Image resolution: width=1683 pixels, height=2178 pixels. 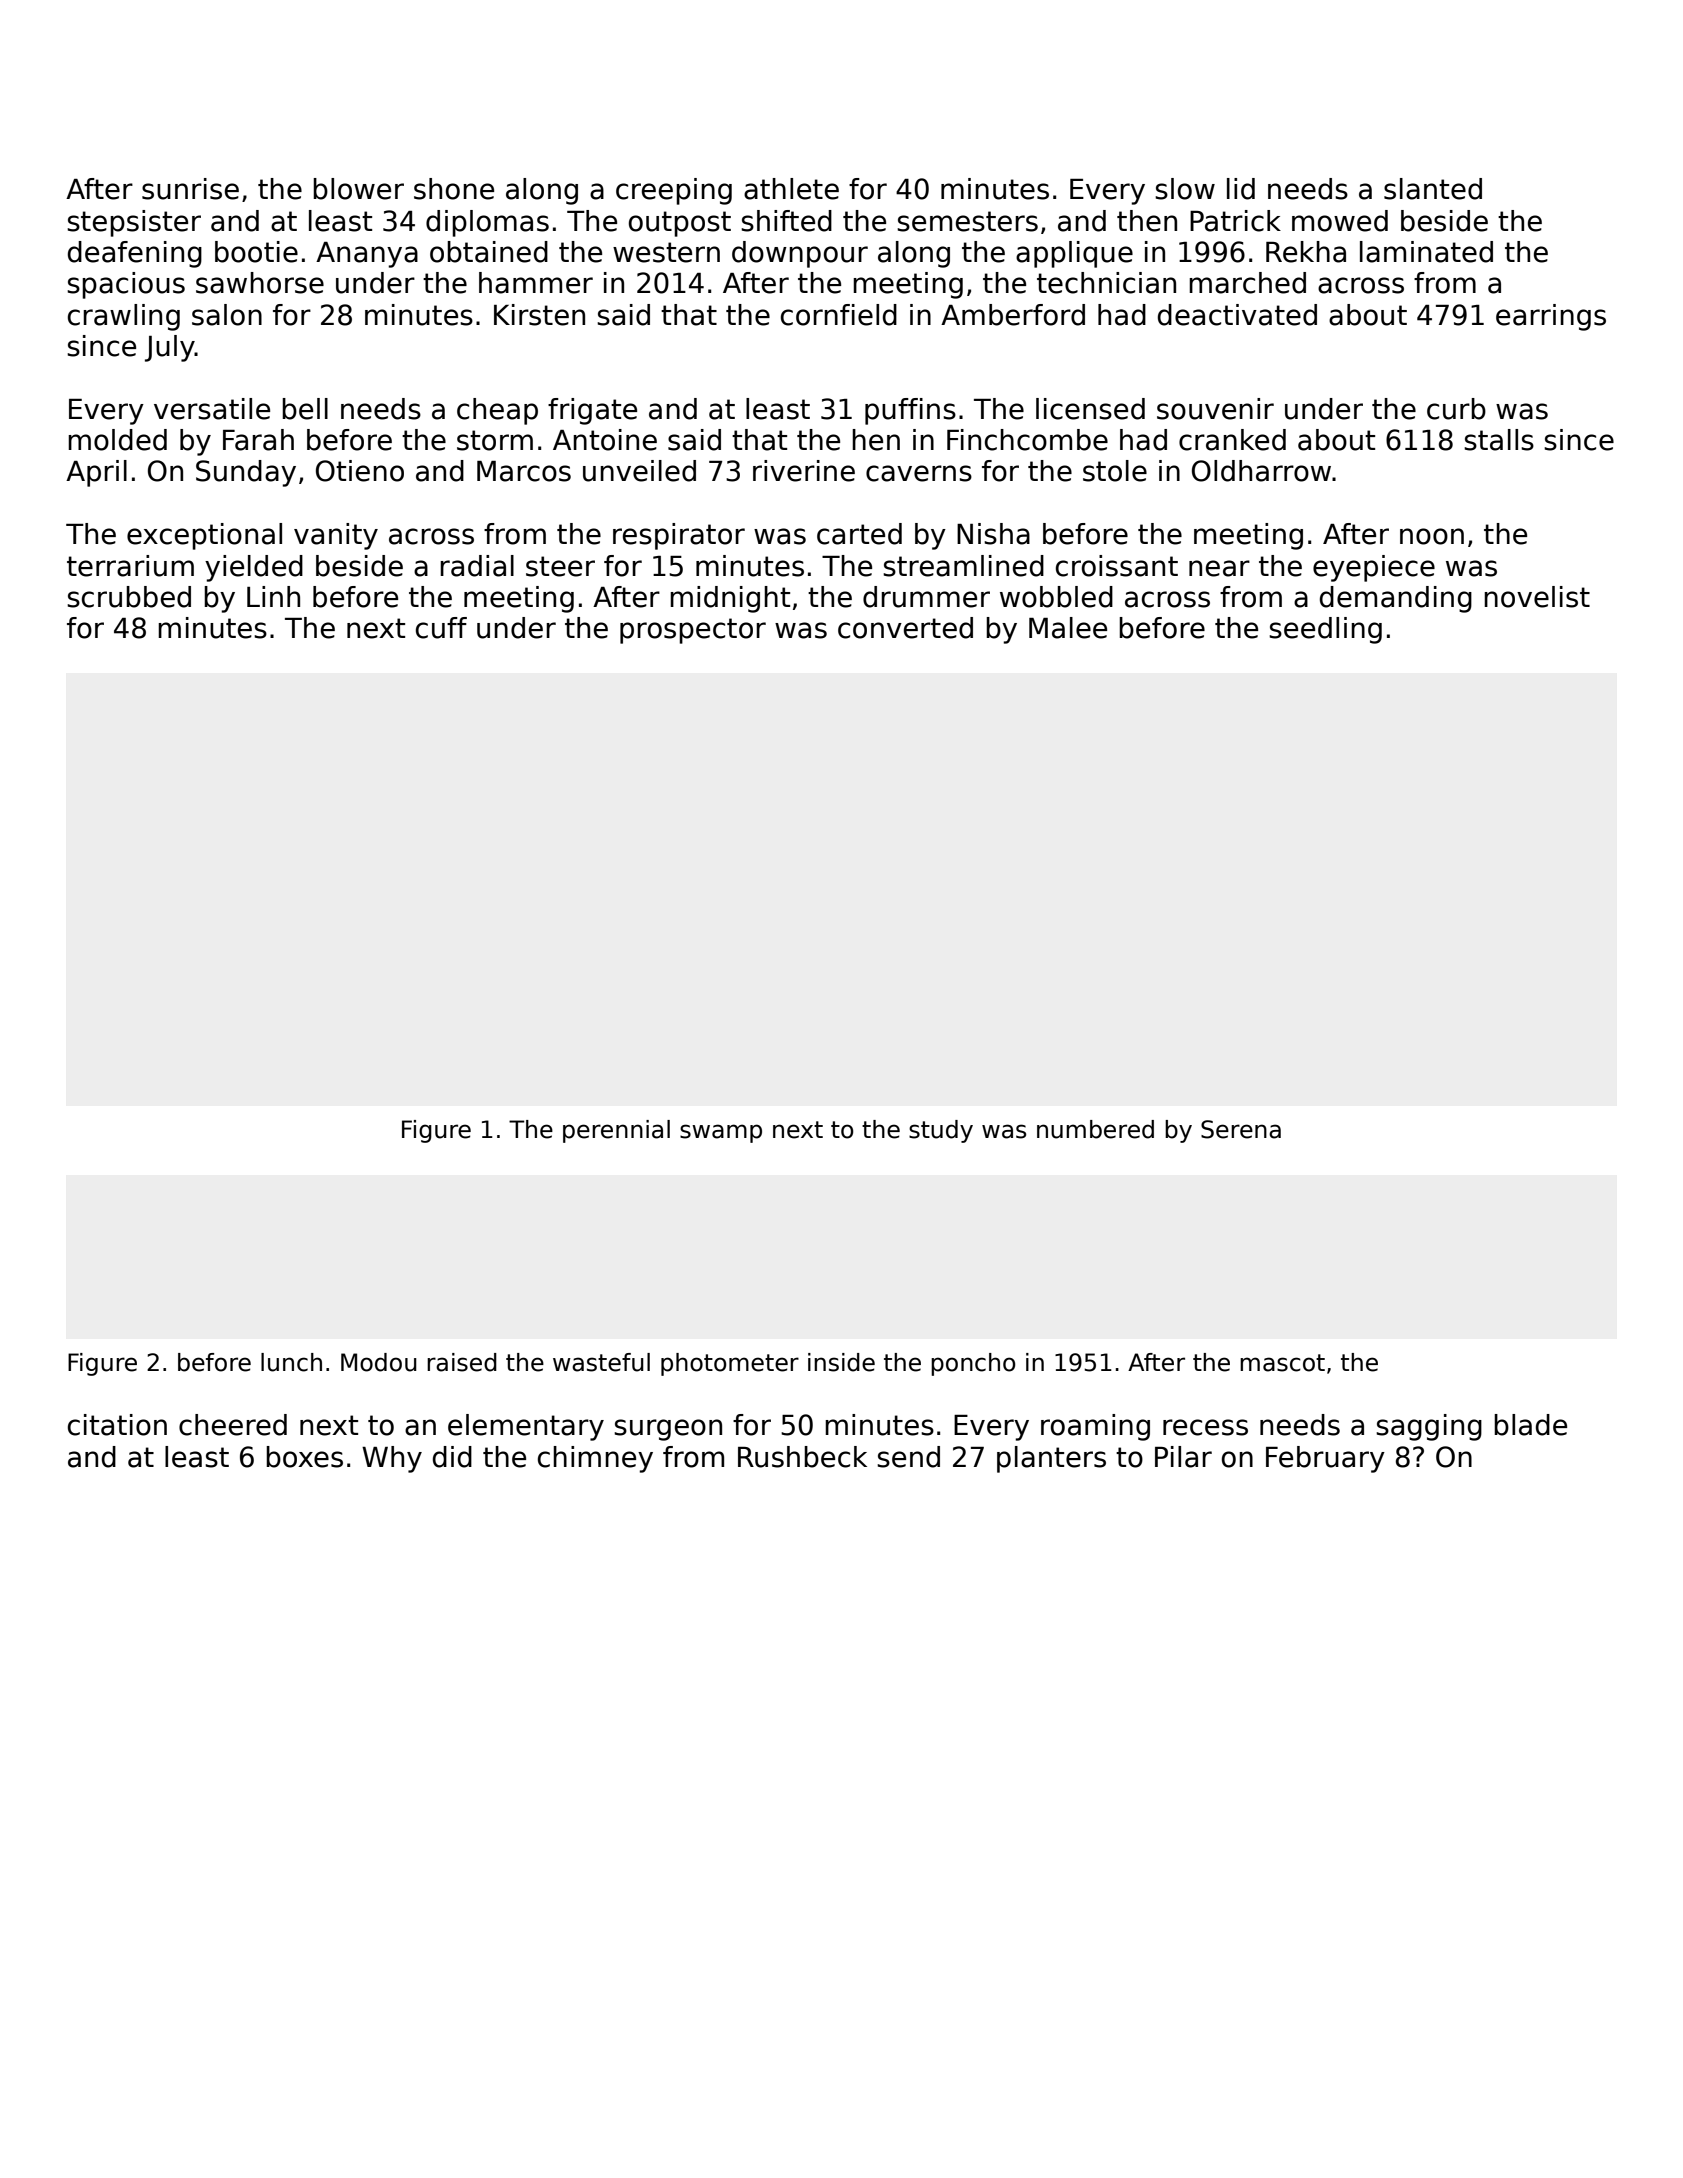 What do you see at coordinates (1325, 630) in the image?
I see `seedling` at bounding box center [1325, 630].
